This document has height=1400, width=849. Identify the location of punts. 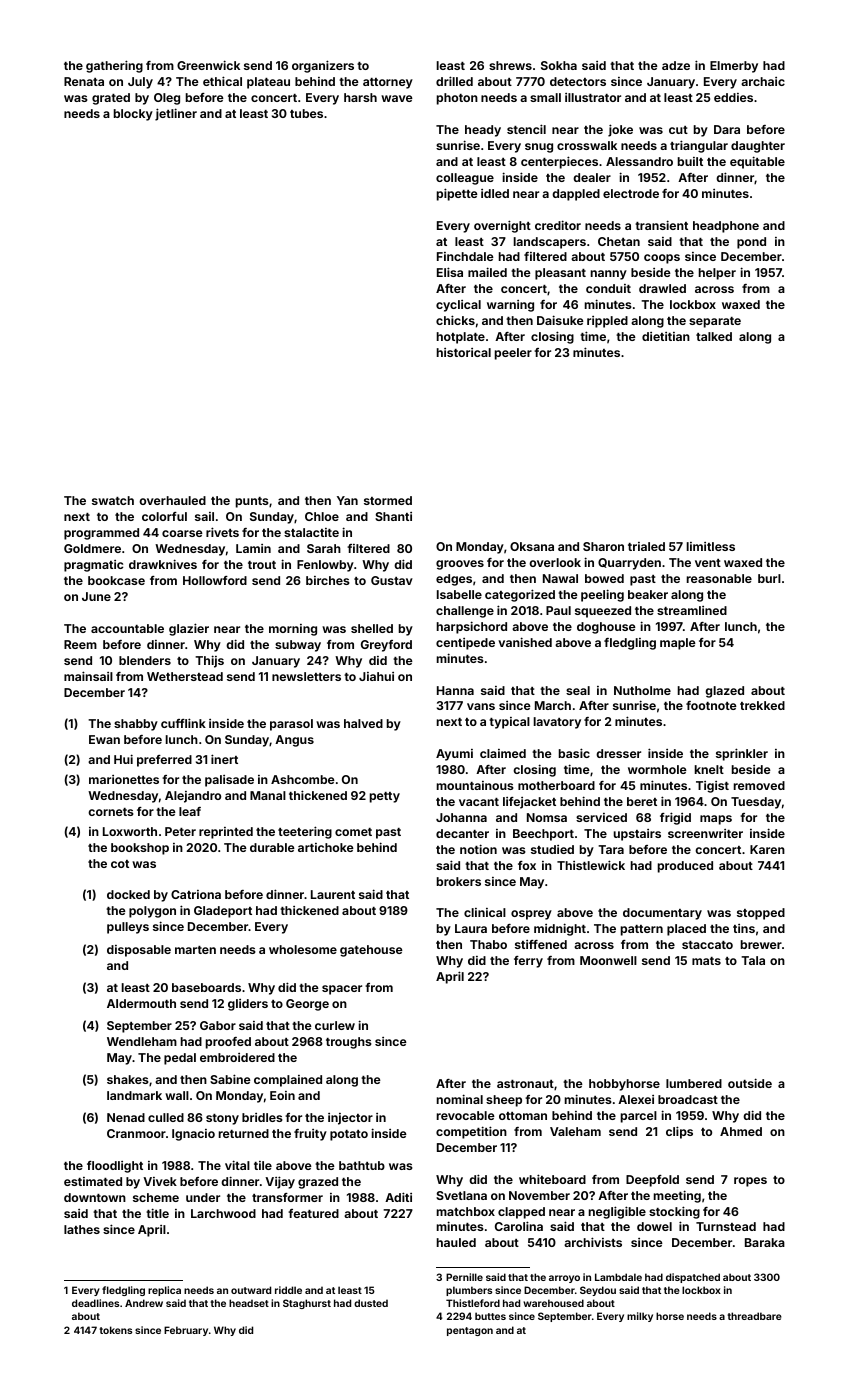
(252, 502).
